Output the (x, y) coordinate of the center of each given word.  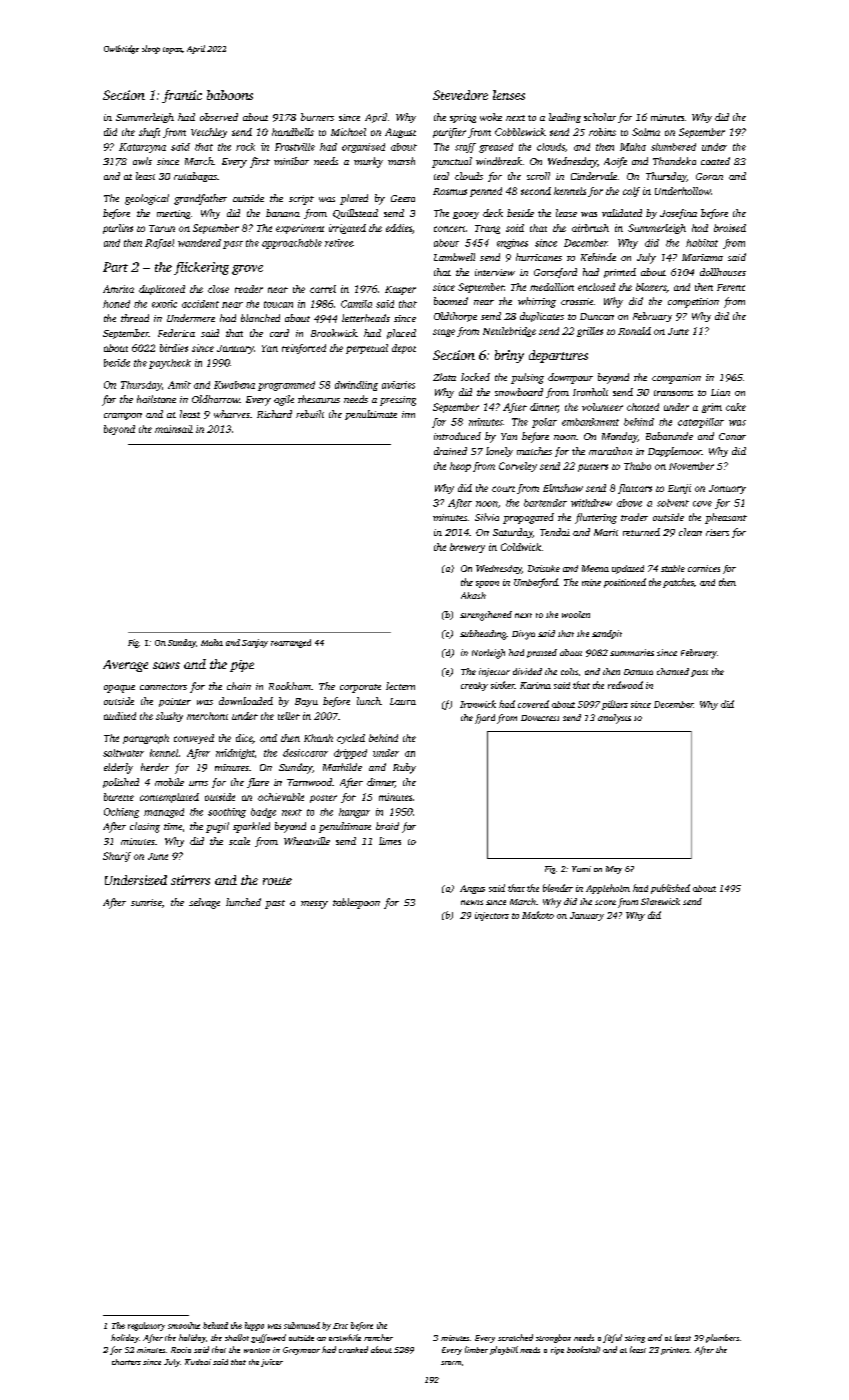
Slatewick (660, 901)
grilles (590, 332)
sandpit (607, 634)
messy (314, 905)
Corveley (518, 467)
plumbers (722, 1338)
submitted (302, 1325)
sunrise (146, 902)
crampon (123, 416)
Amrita (118, 289)
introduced (457, 436)
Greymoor (301, 1351)
